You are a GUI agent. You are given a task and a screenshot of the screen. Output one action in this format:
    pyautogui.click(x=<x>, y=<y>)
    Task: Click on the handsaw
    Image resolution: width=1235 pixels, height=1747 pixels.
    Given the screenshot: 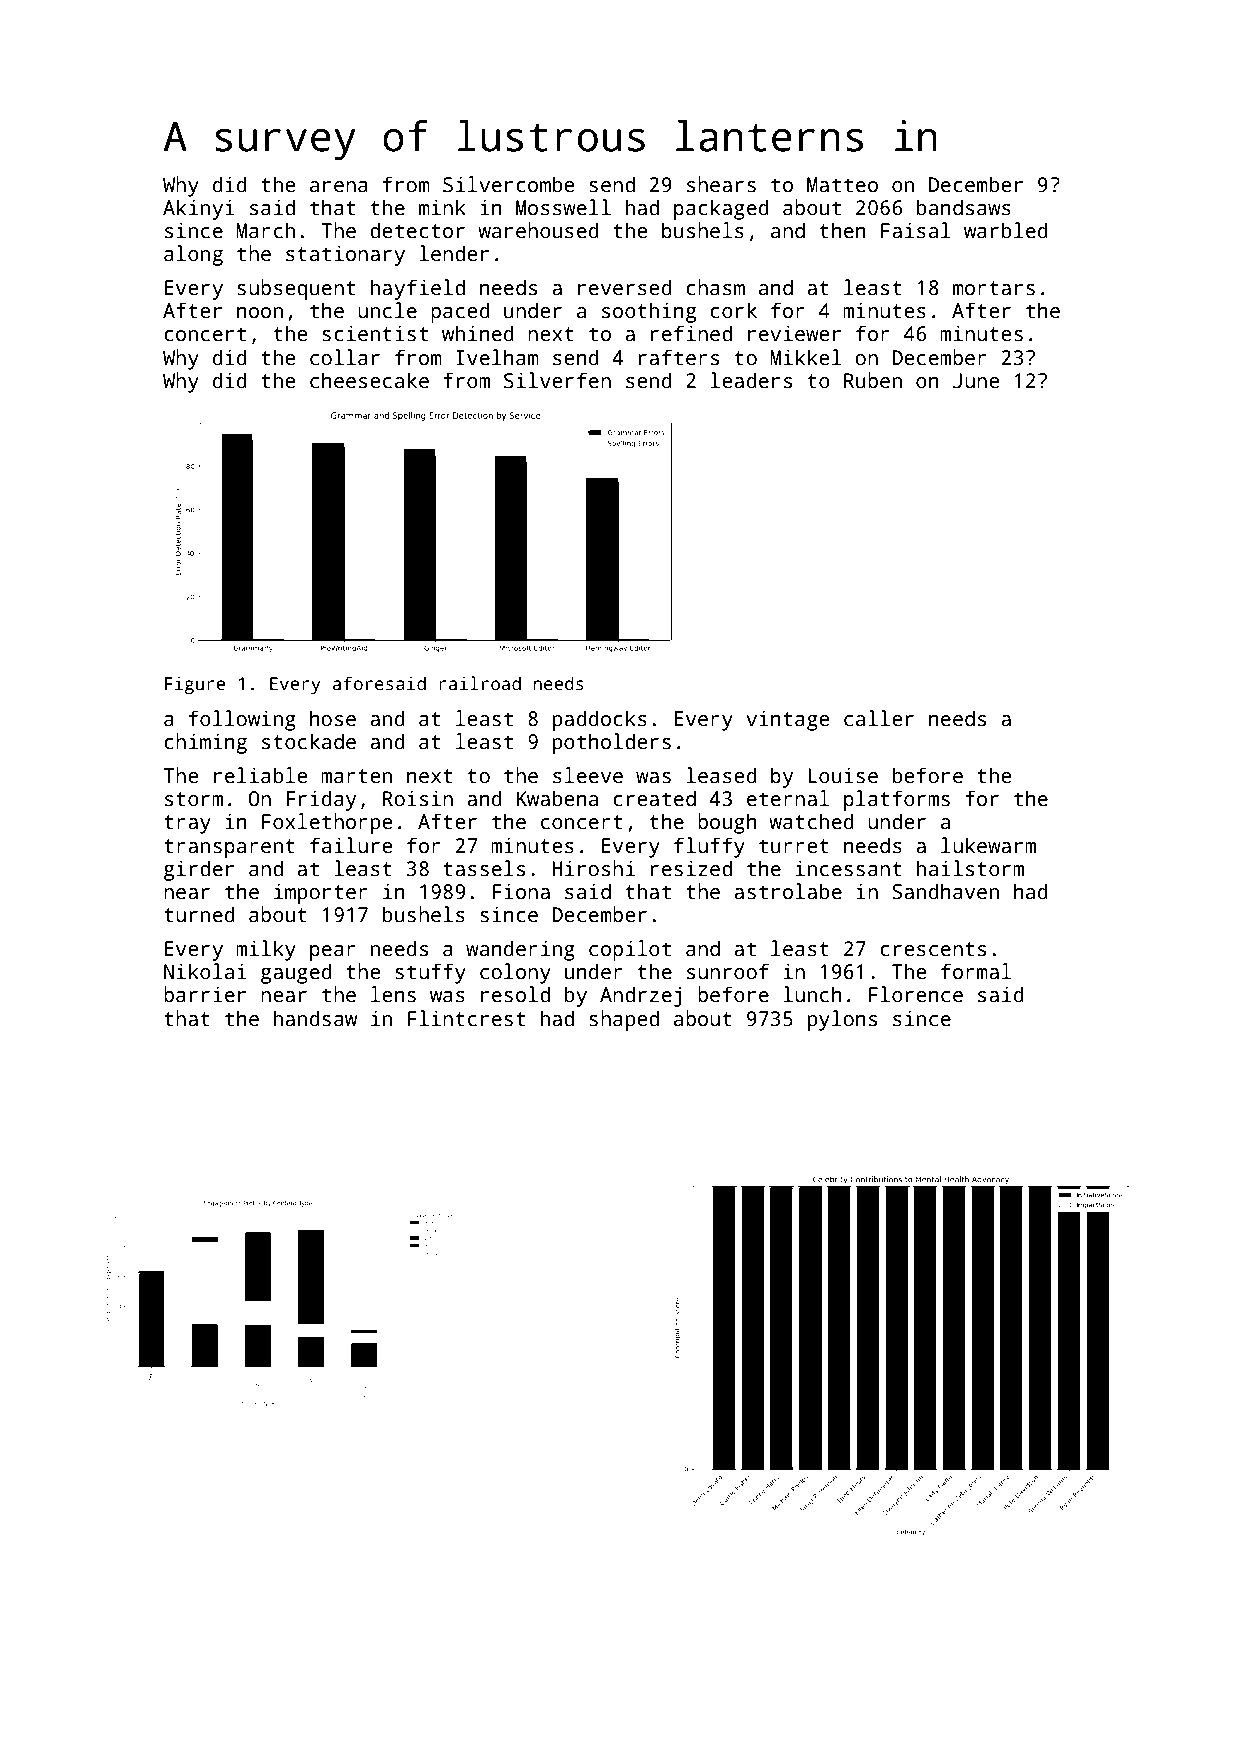 What is the action you would take?
    pyautogui.click(x=315, y=1018)
